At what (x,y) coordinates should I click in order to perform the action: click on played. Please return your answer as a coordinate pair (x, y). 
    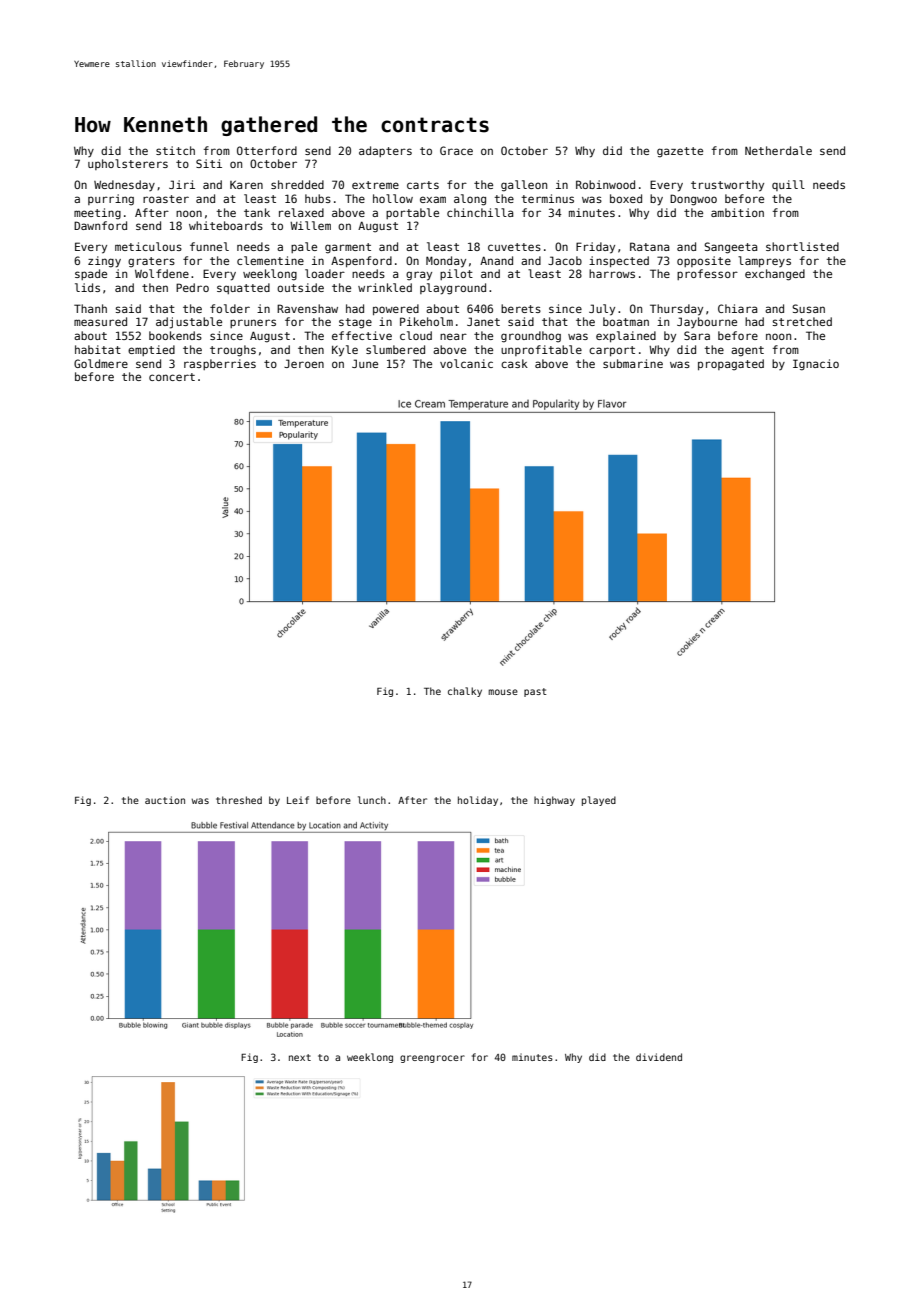
    Looking at the image, I should click on (599, 801).
